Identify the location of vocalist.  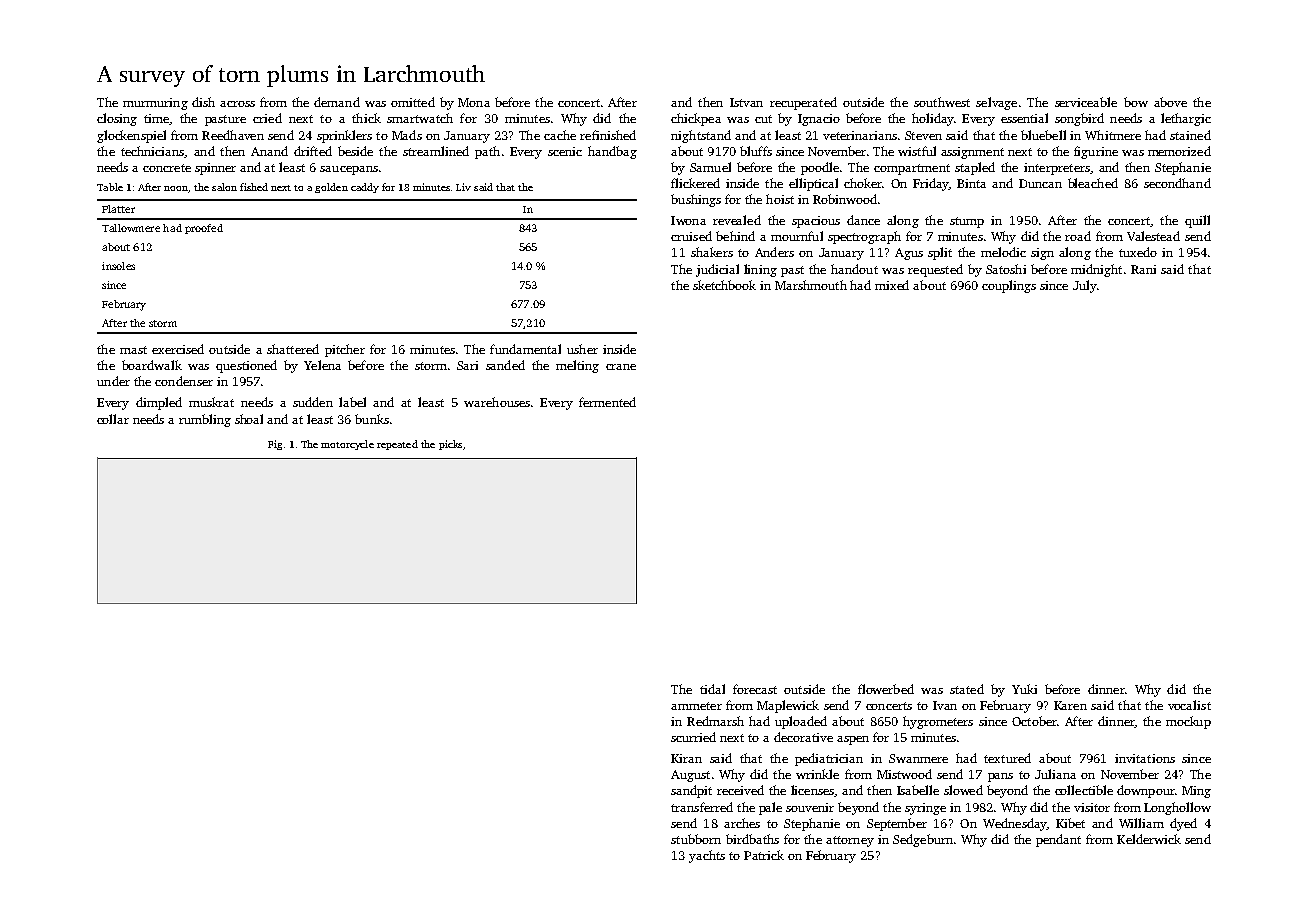
(1189, 705).
